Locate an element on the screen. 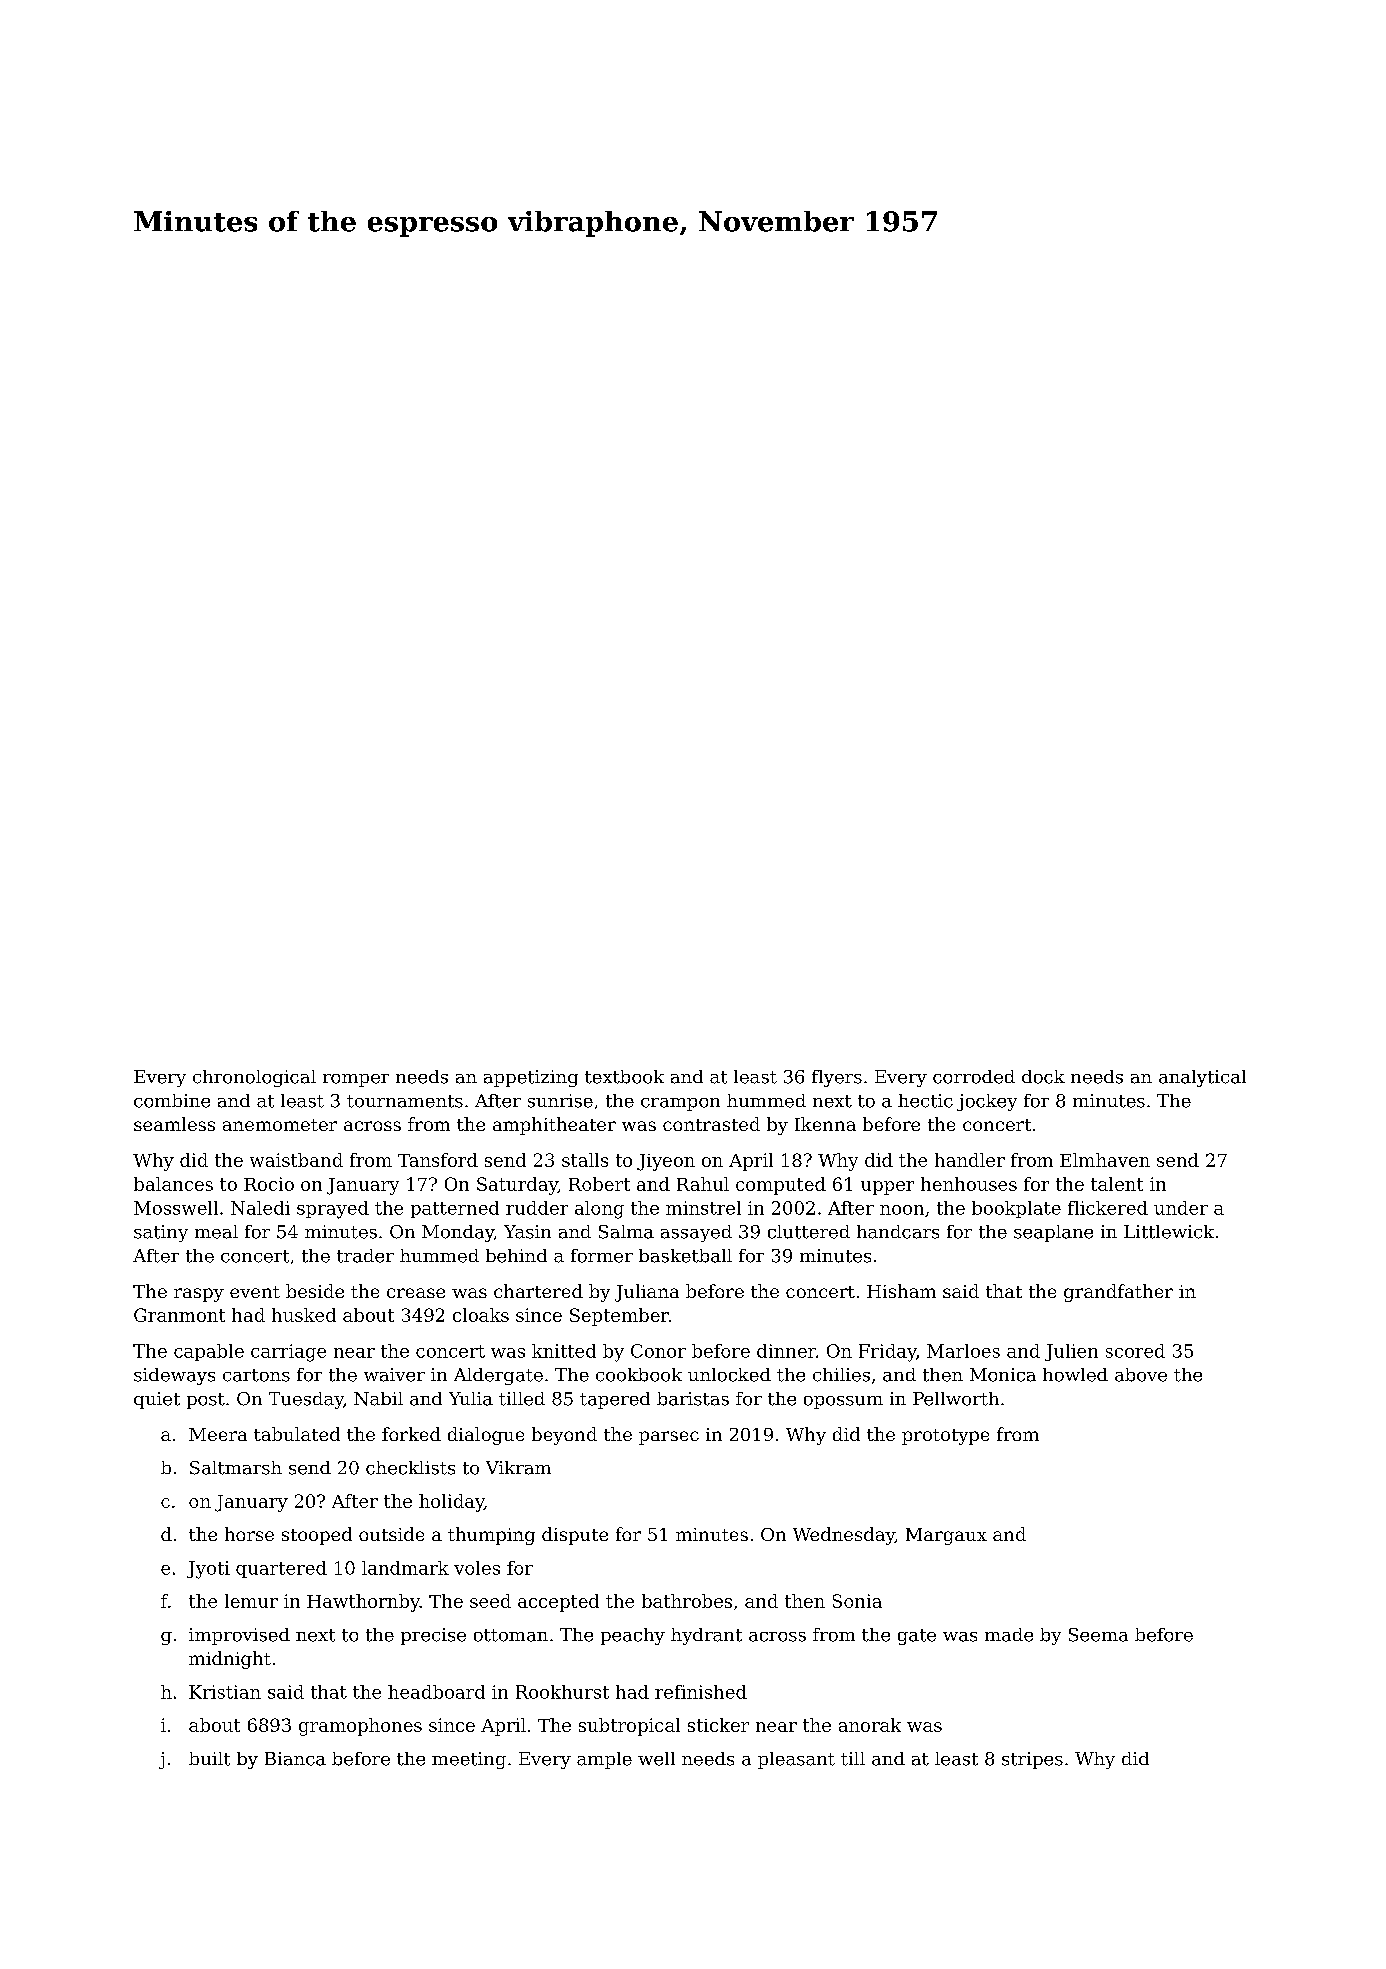  Hawthornby is located at coordinates (363, 1603).
